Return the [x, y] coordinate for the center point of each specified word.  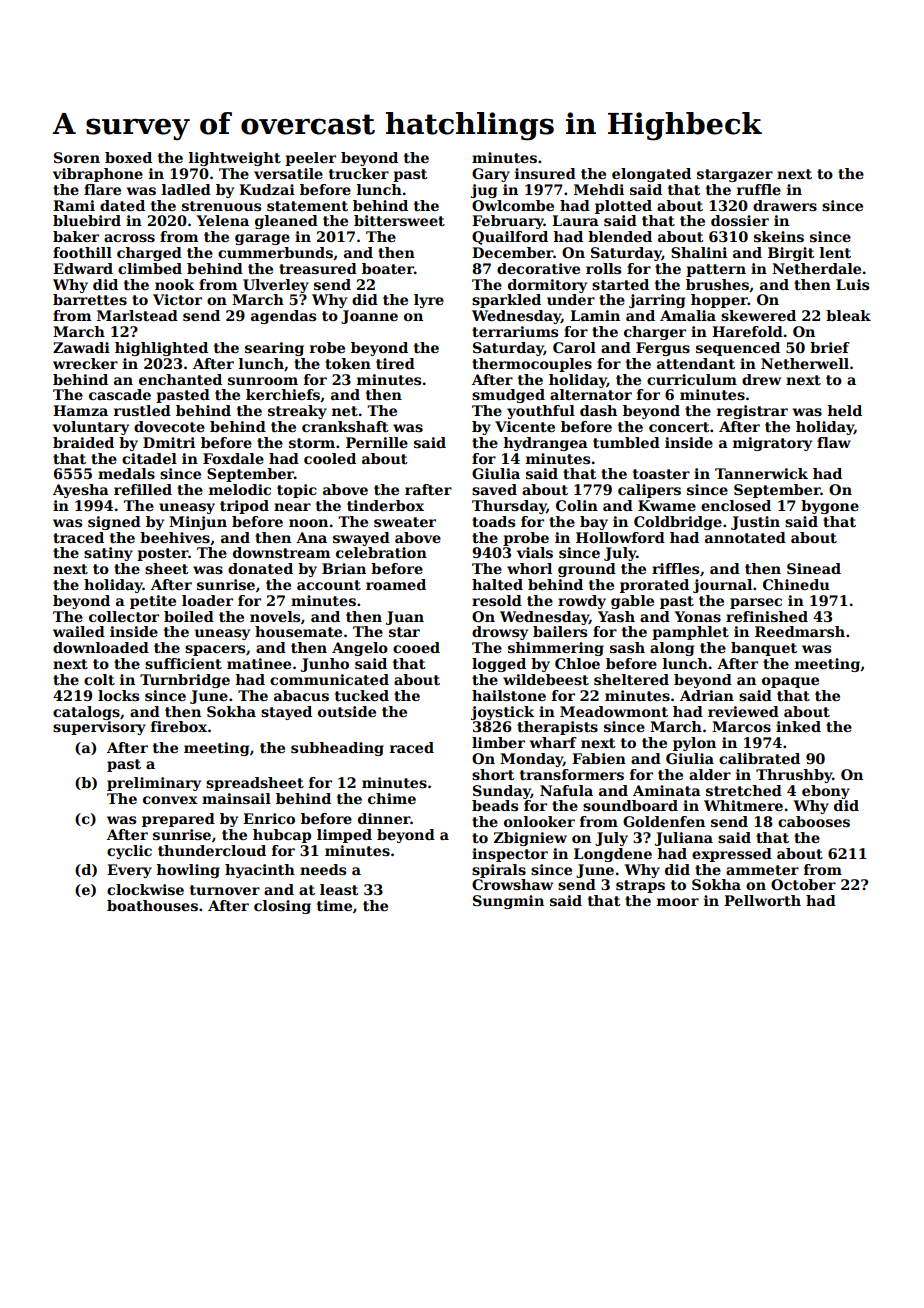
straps [640, 886]
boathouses [152, 905]
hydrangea [545, 444]
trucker [359, 173]
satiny [108, 554]
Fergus [663, 349]
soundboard [630, 805]
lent [835, 252]
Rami [74, 205]
